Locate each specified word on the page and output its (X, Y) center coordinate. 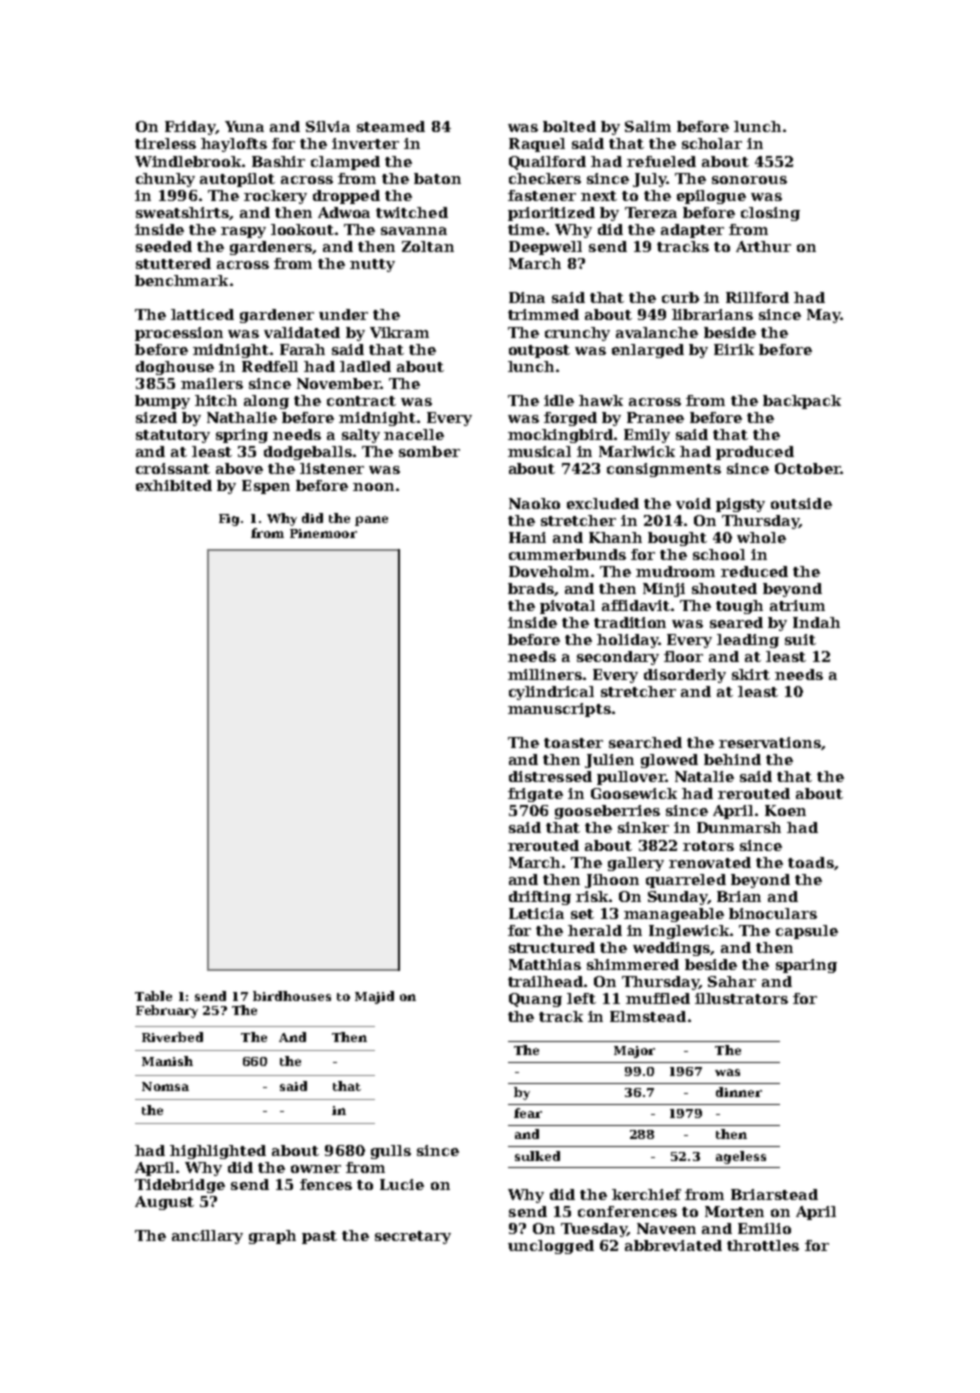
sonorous (749, 180)
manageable (674, 915)
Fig (229, 520)
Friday (190, 128)
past (319, 1237)
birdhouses (292, 996)
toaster (573, 743)
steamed (391, 126)
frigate (535, 795)
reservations (770, 742)
